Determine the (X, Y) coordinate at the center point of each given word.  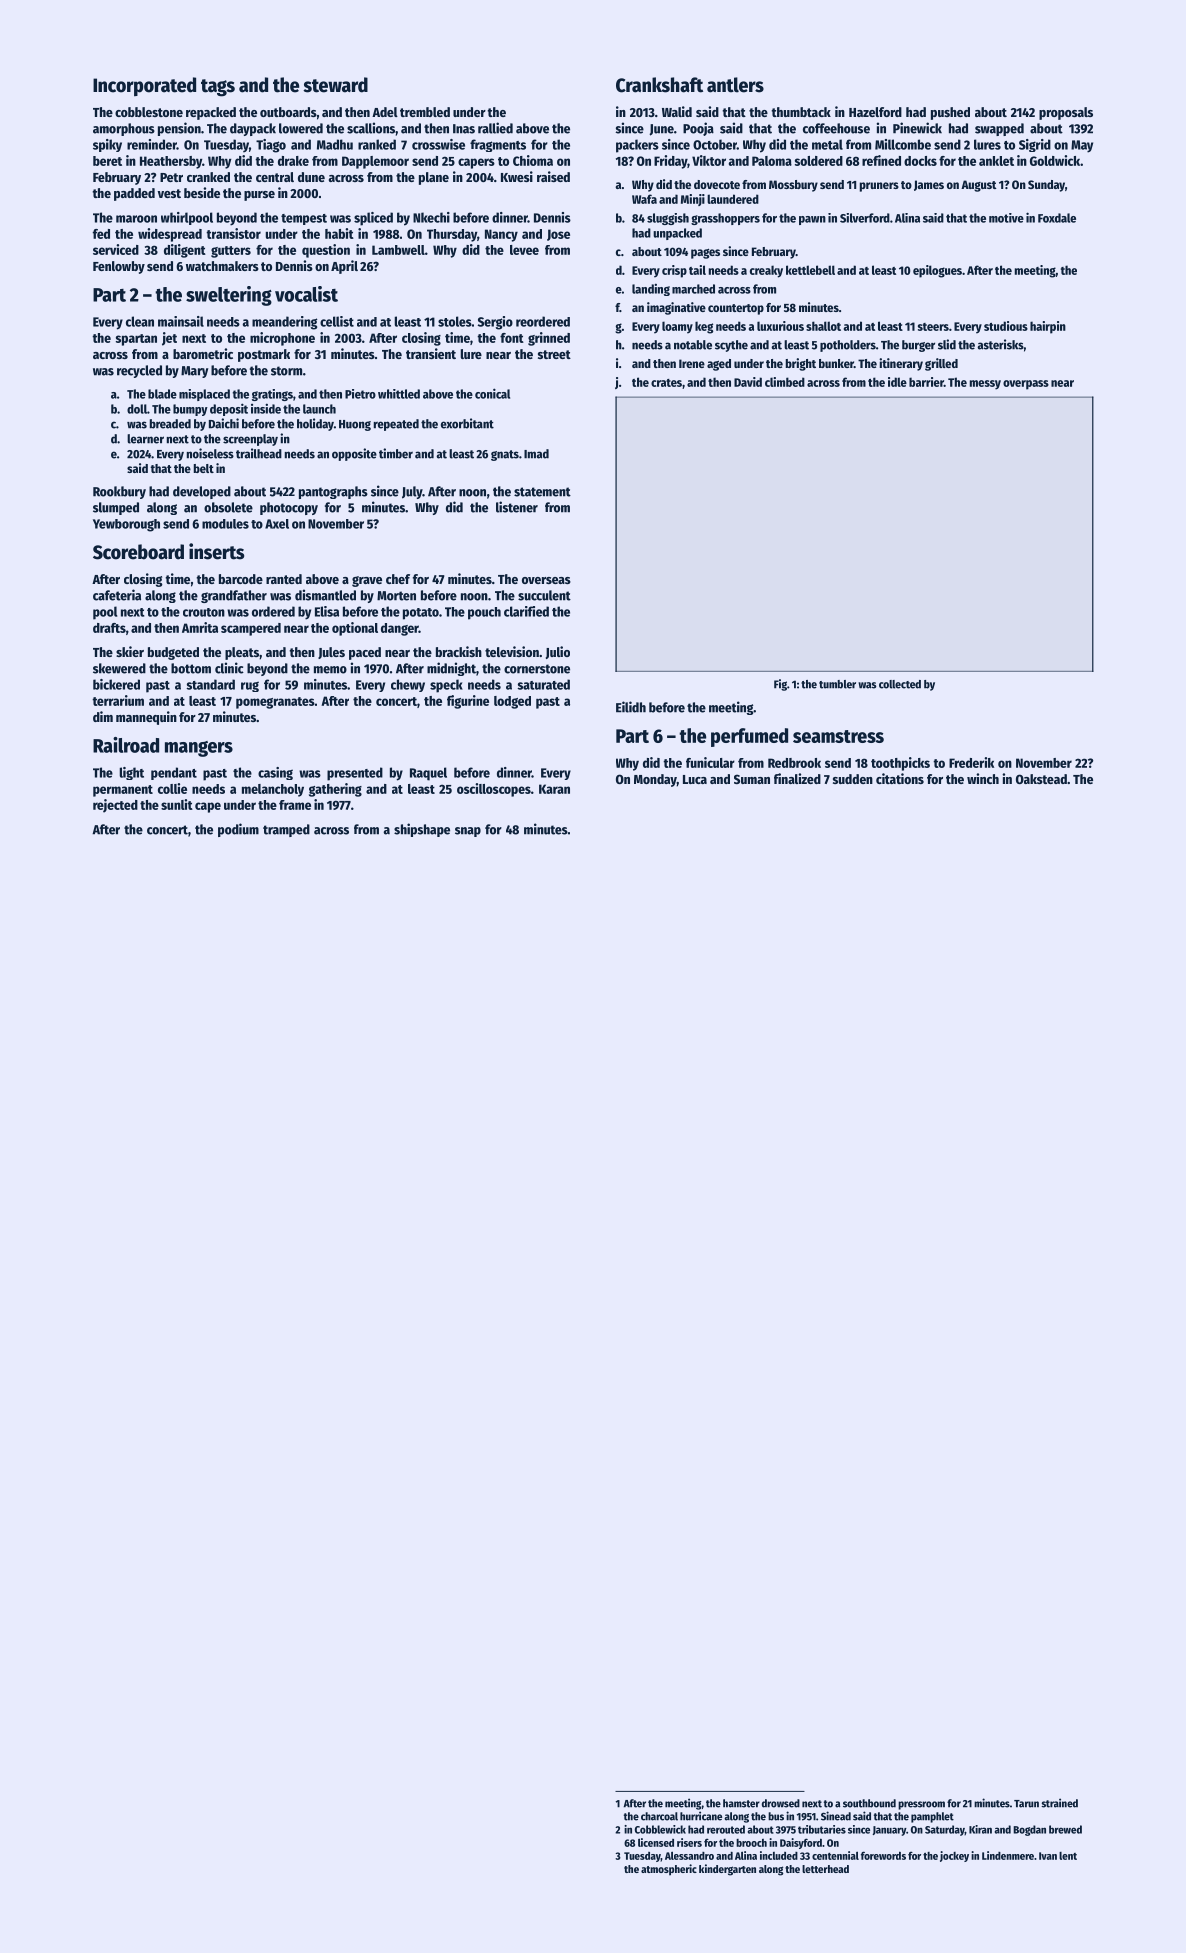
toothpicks (900, 764)
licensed (656, 1842)
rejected (115, 806)
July (412, 492)
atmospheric (669, 1870)
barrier (926, 382)
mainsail (181, 321)
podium (238, 830)
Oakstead (1041, 779)
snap (468, 832)
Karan (554, 789)
